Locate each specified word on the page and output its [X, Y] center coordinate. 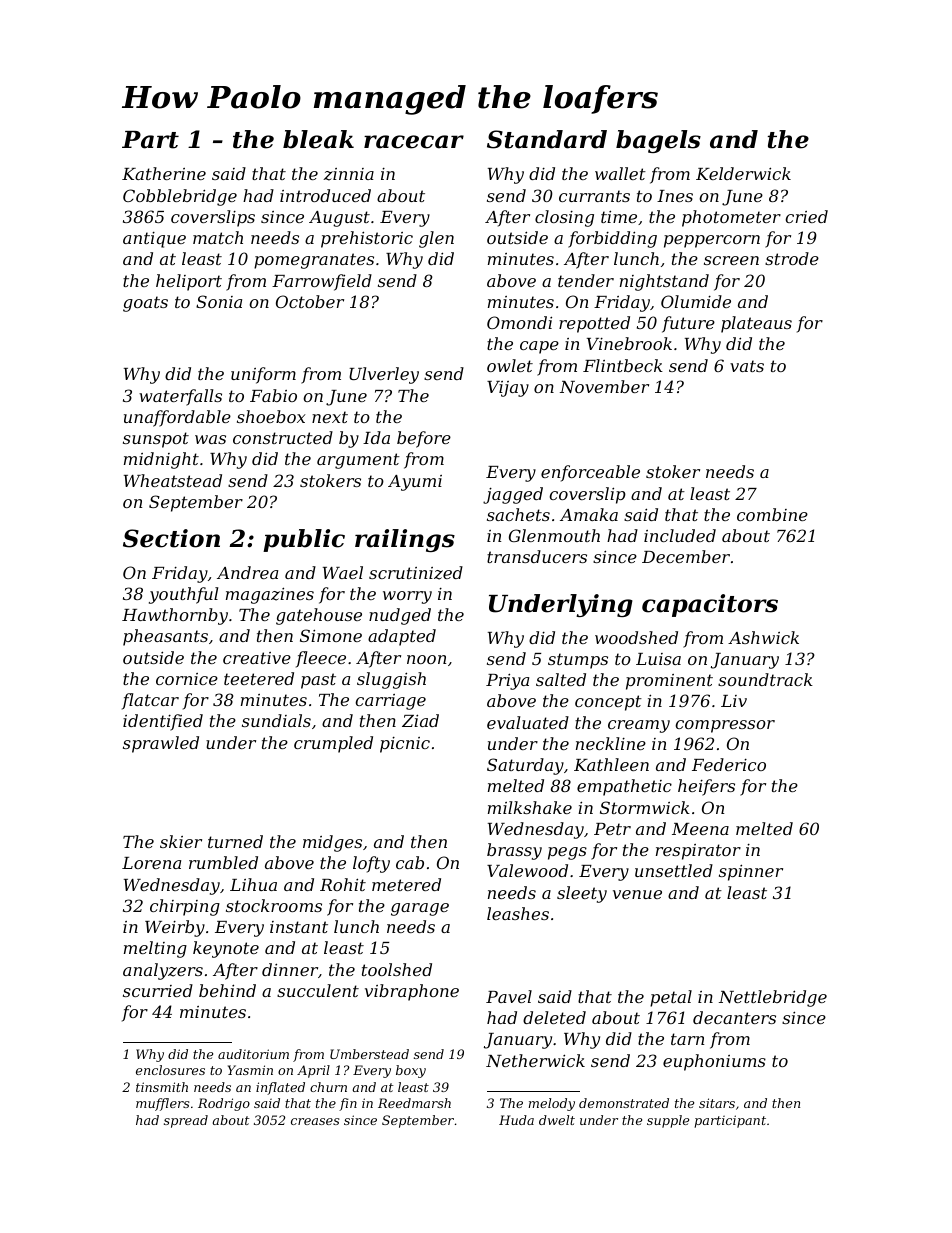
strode [792, 258]
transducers [537, 556]
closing [564, 218]
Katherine [164, 173]
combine [772, 514]
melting [155, 949]
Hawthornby [175, 616]
